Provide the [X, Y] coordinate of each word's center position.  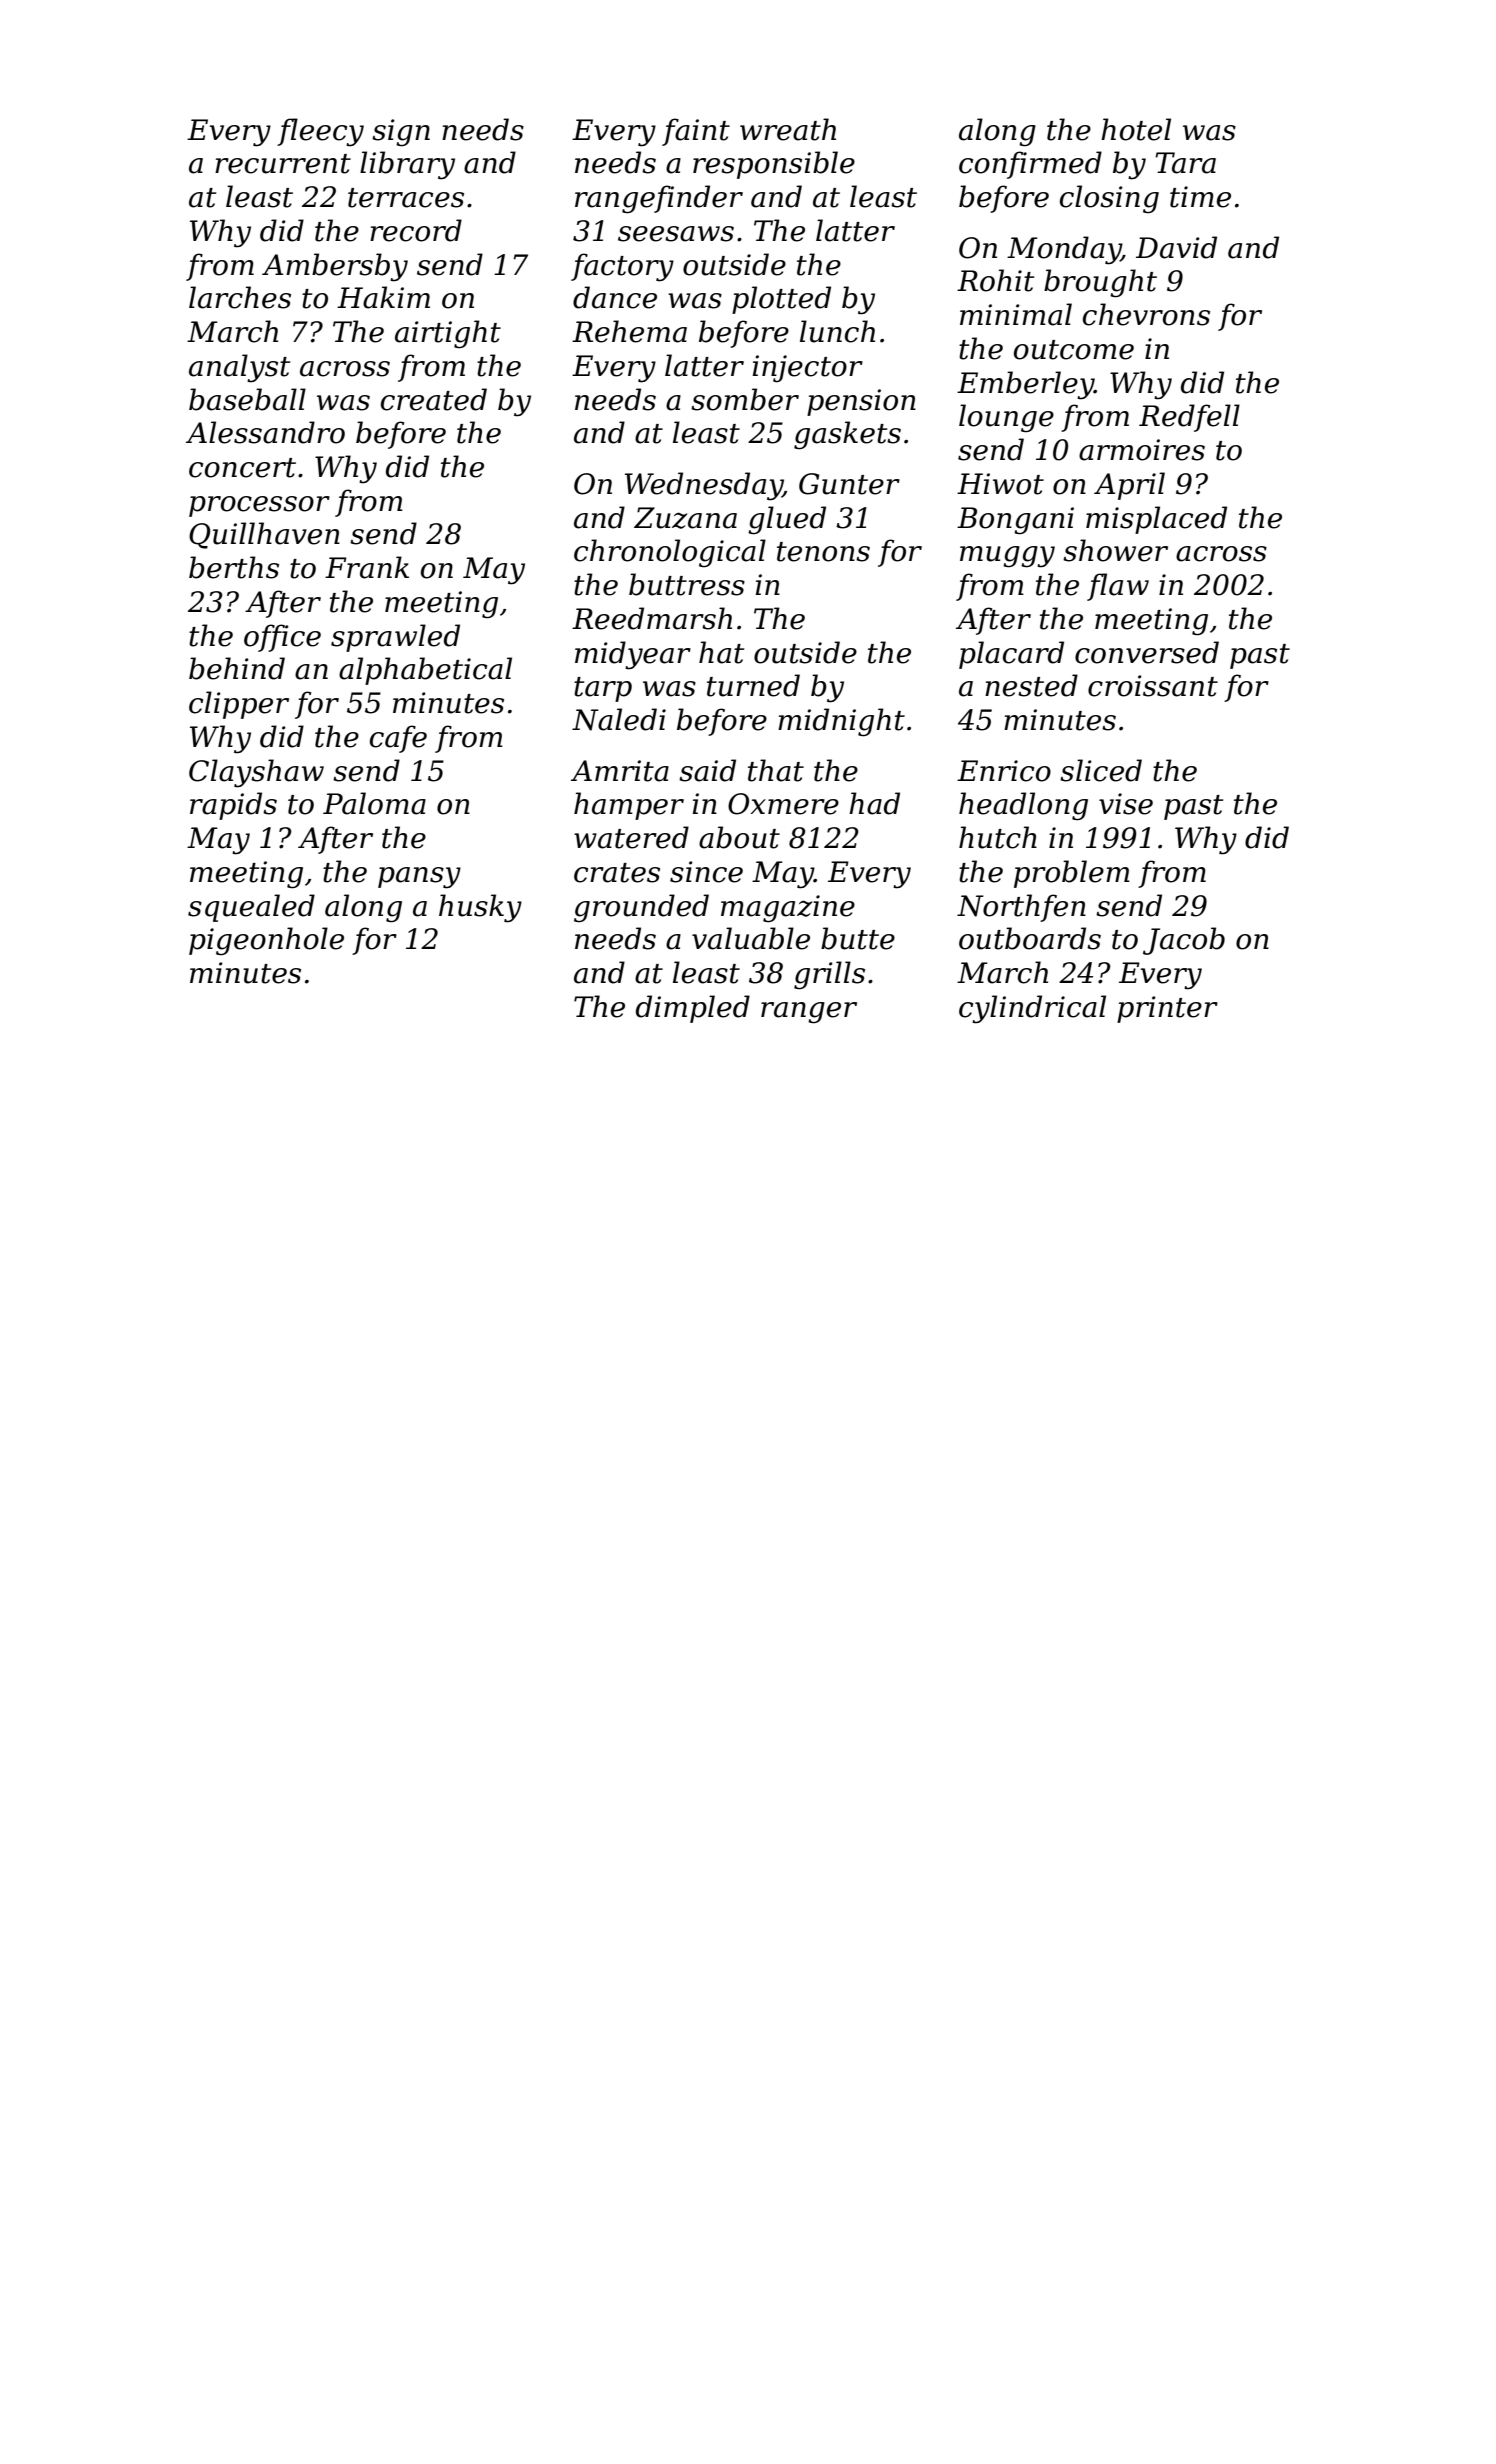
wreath [788, 129]
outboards [1030, 938]
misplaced [1156, 520]
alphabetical [425, 671]
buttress [687, 584]
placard [1011, 655]
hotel [1136, 129]
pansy [419, 878]
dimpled [693, 1009]
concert [242, 468]
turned [753, 685]
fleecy [320, 132]
